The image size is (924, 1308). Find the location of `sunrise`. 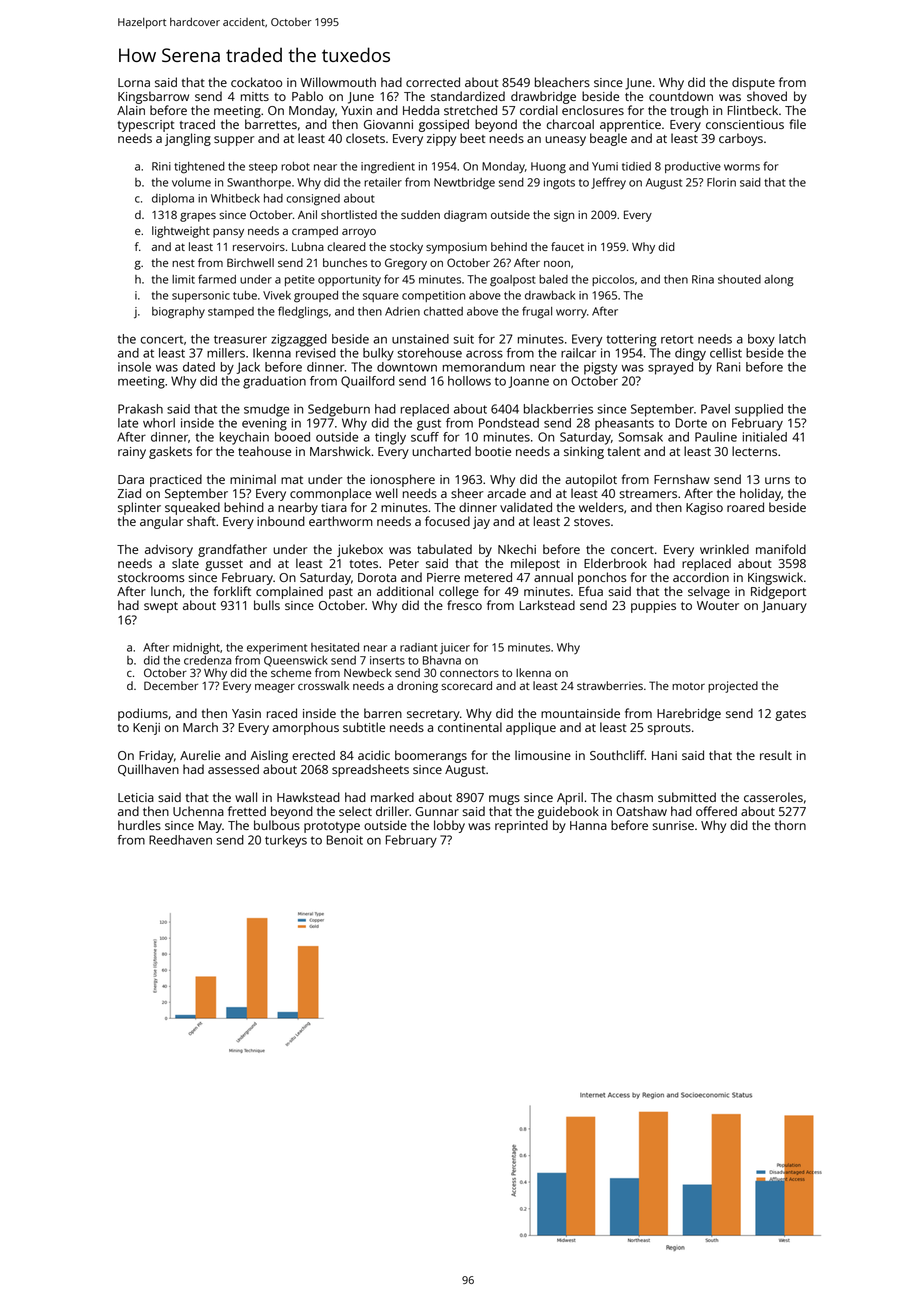

sunrise is located at coordinates (673, 825).
